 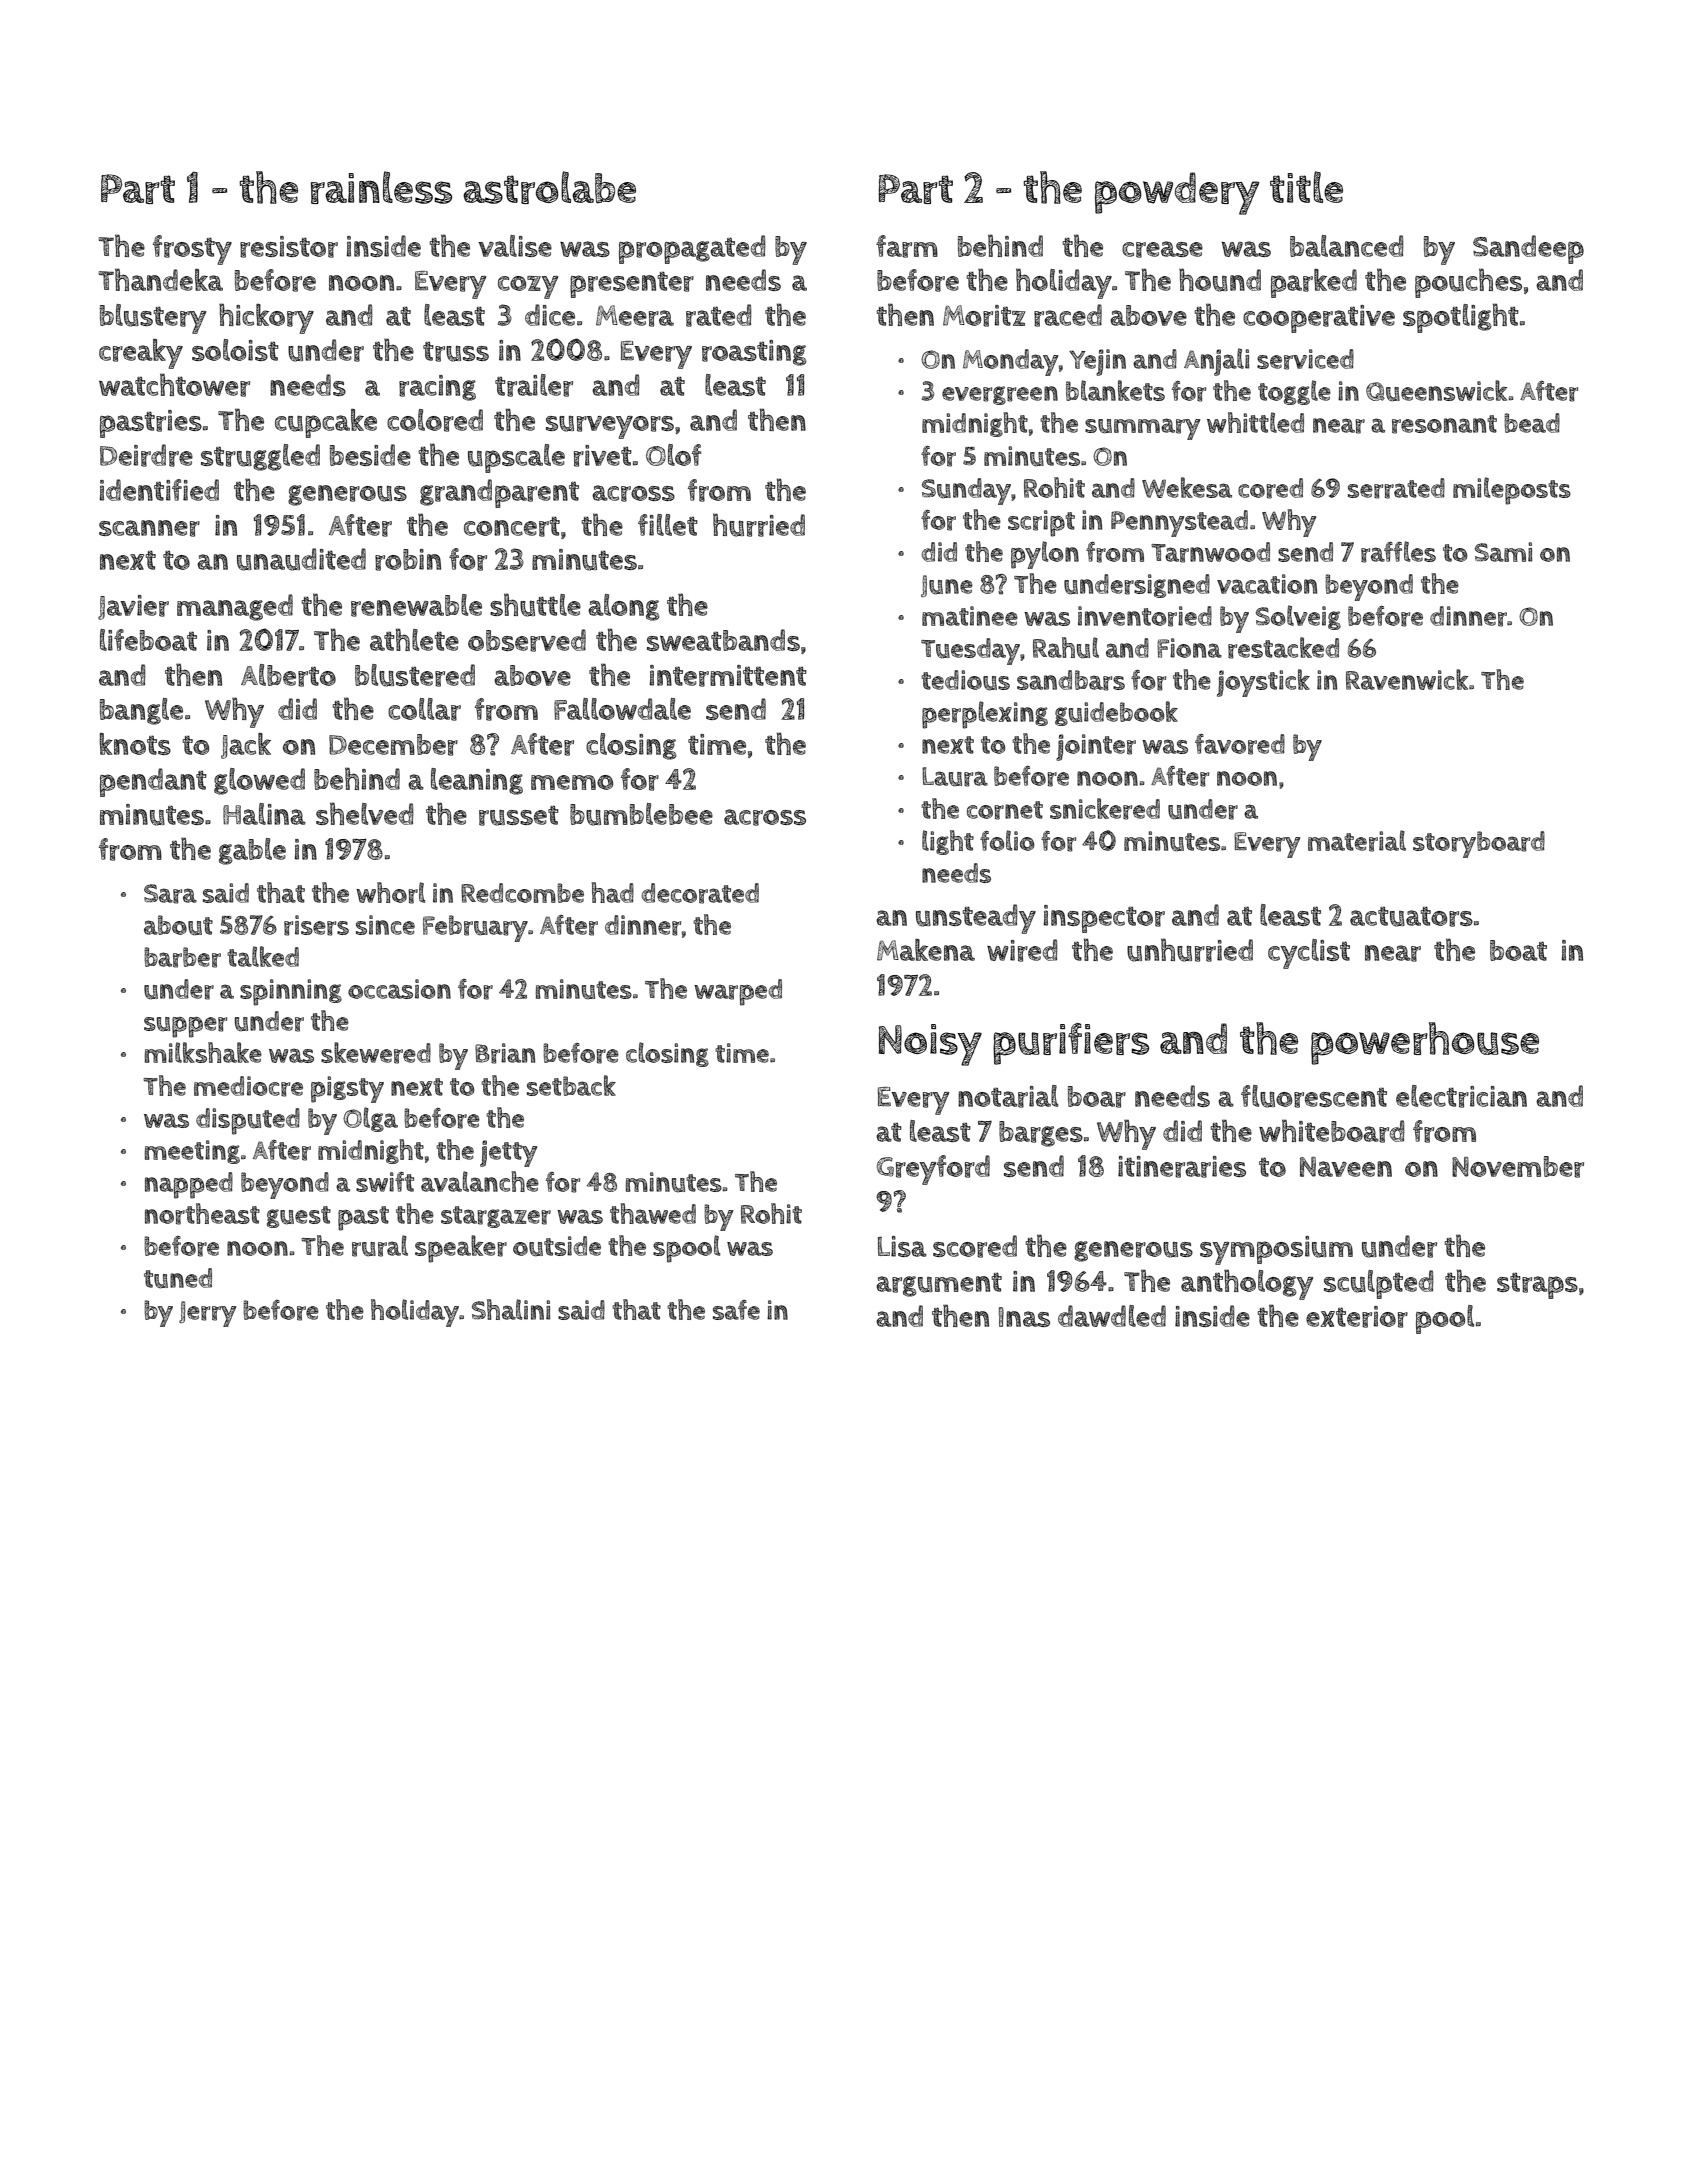 What do you see at coordinates (159, 490) in the screenshot?
I see `identified` at bounding box center [159, 490].
